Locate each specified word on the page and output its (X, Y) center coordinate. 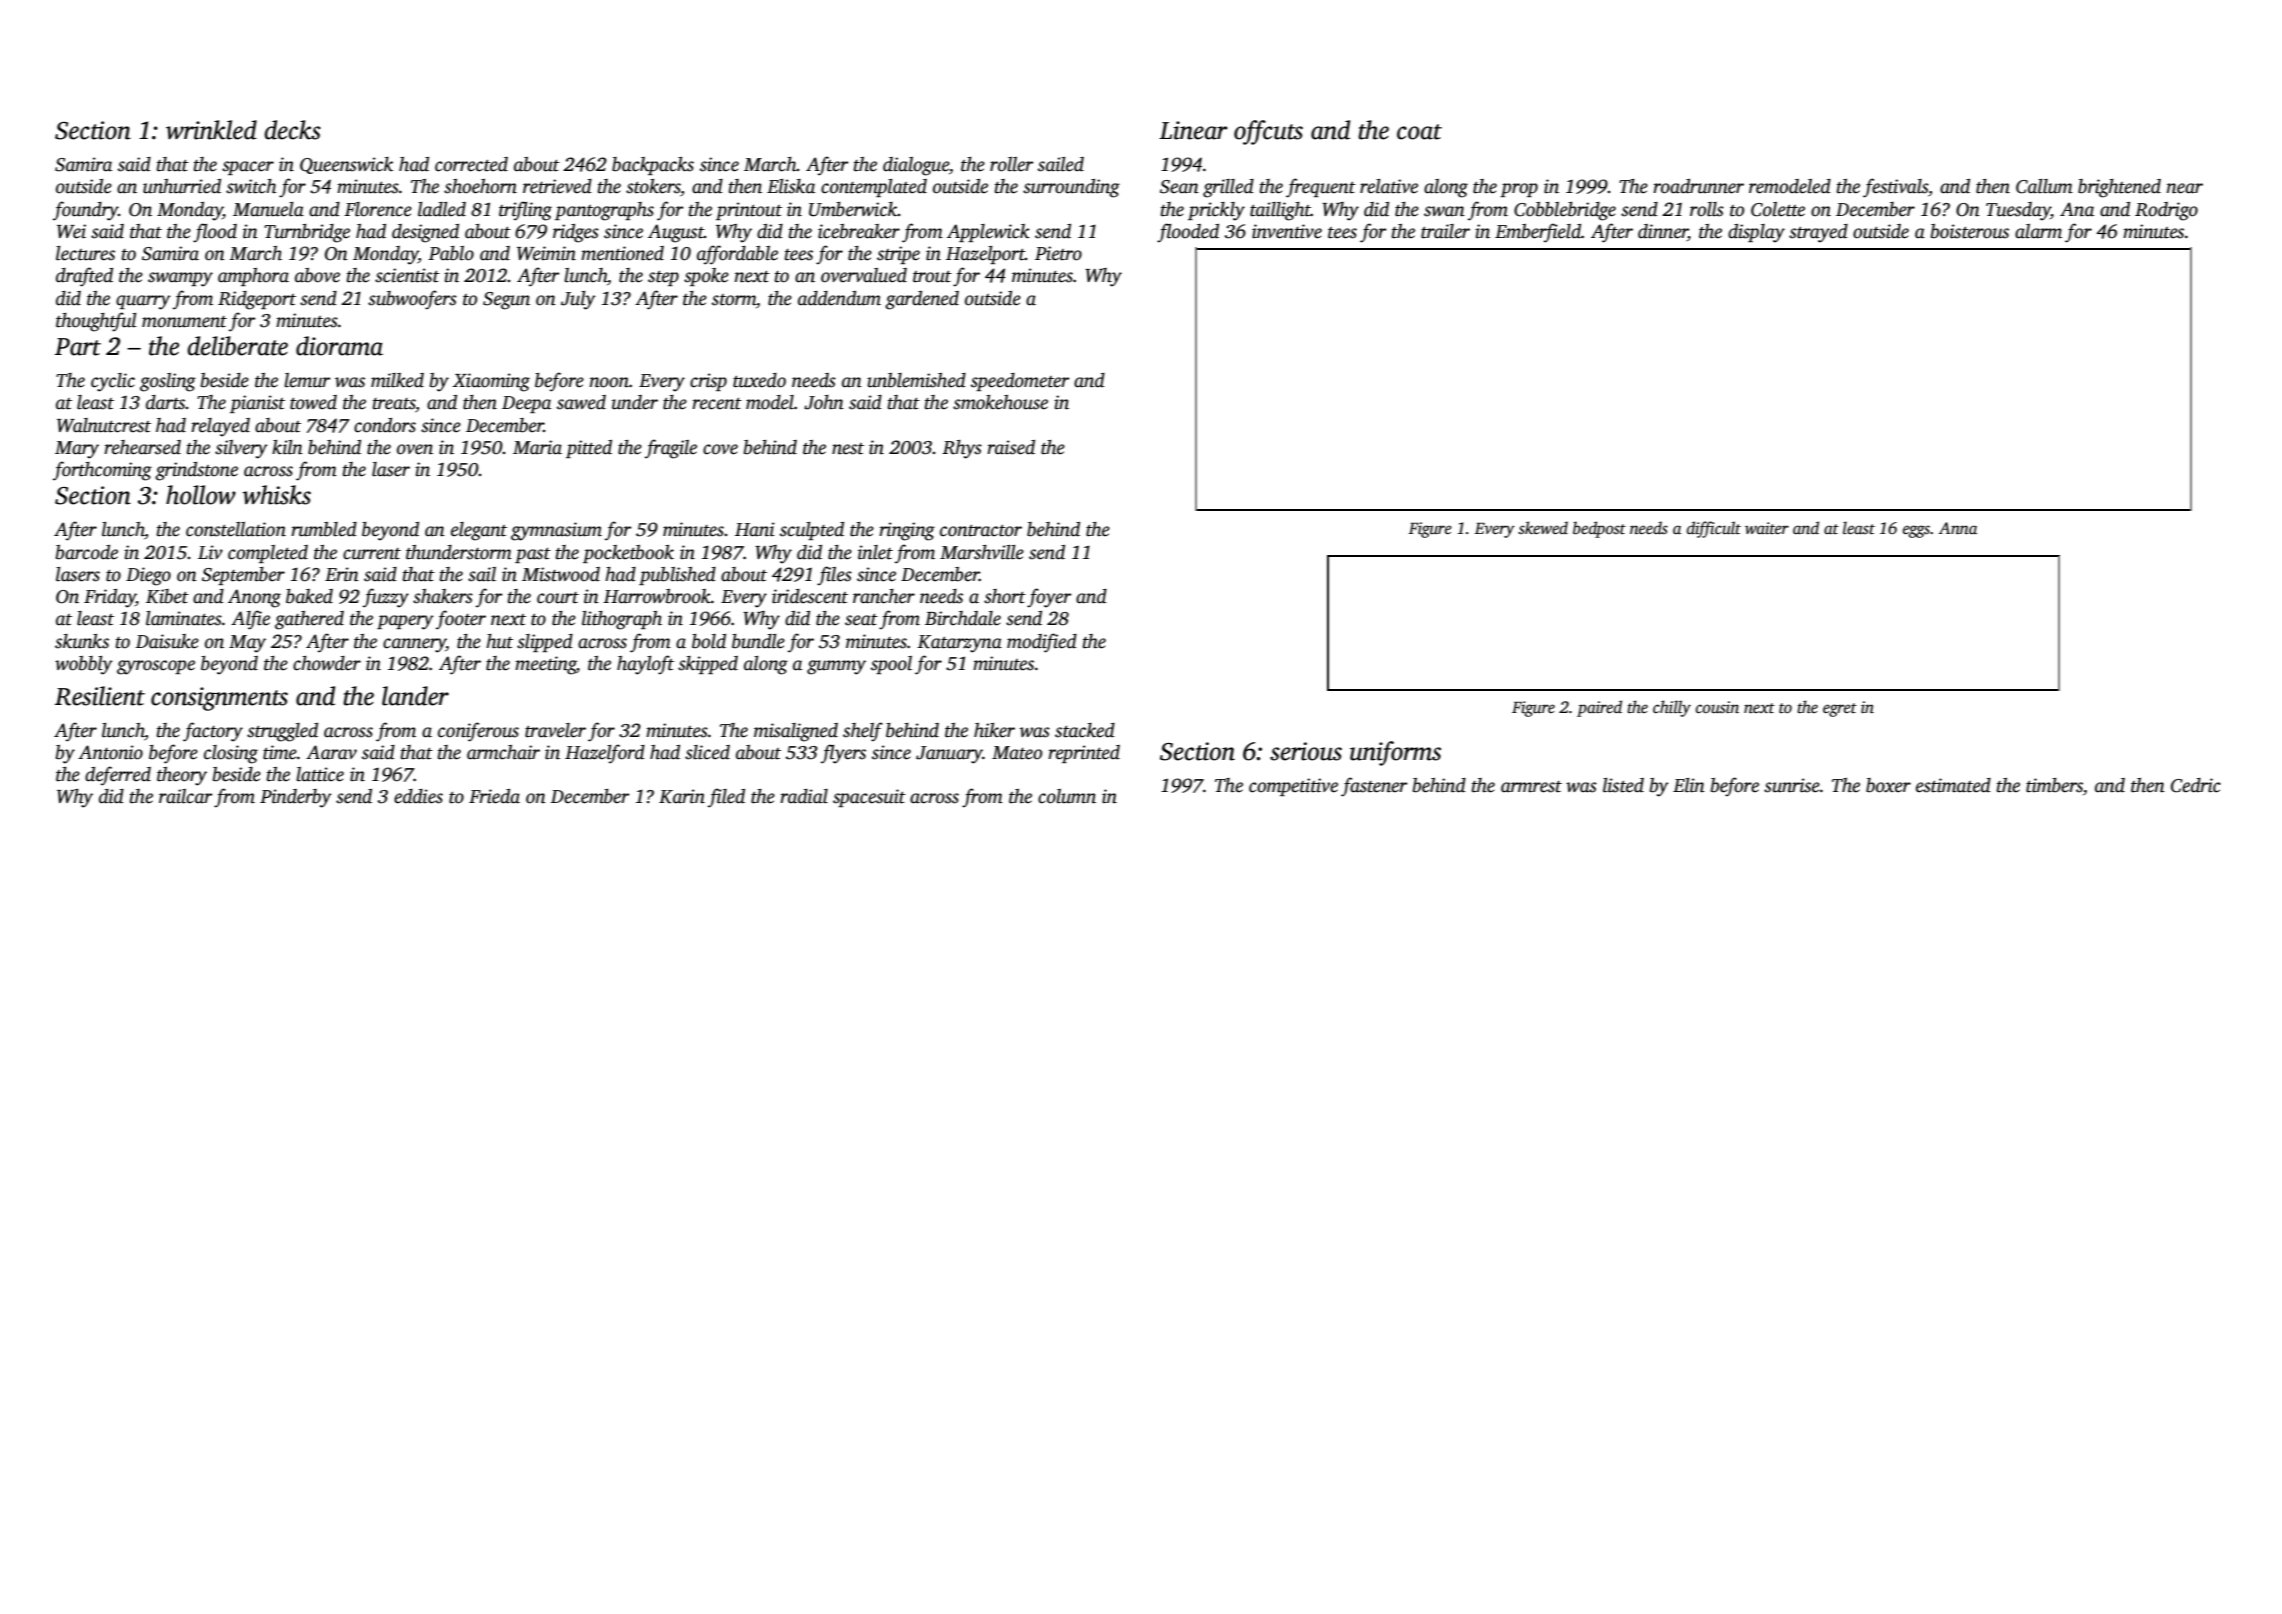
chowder (327, 663)
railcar (185, 796)
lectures (85, 253)
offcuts (1268, 132)
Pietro (1058, 253)
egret (1840, 710)
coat (1419, 132)
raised (1011, 447)
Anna (1958, 528)
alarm (2038, 231)
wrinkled (211, 130)
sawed (581, 402)
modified (1042, 643)
